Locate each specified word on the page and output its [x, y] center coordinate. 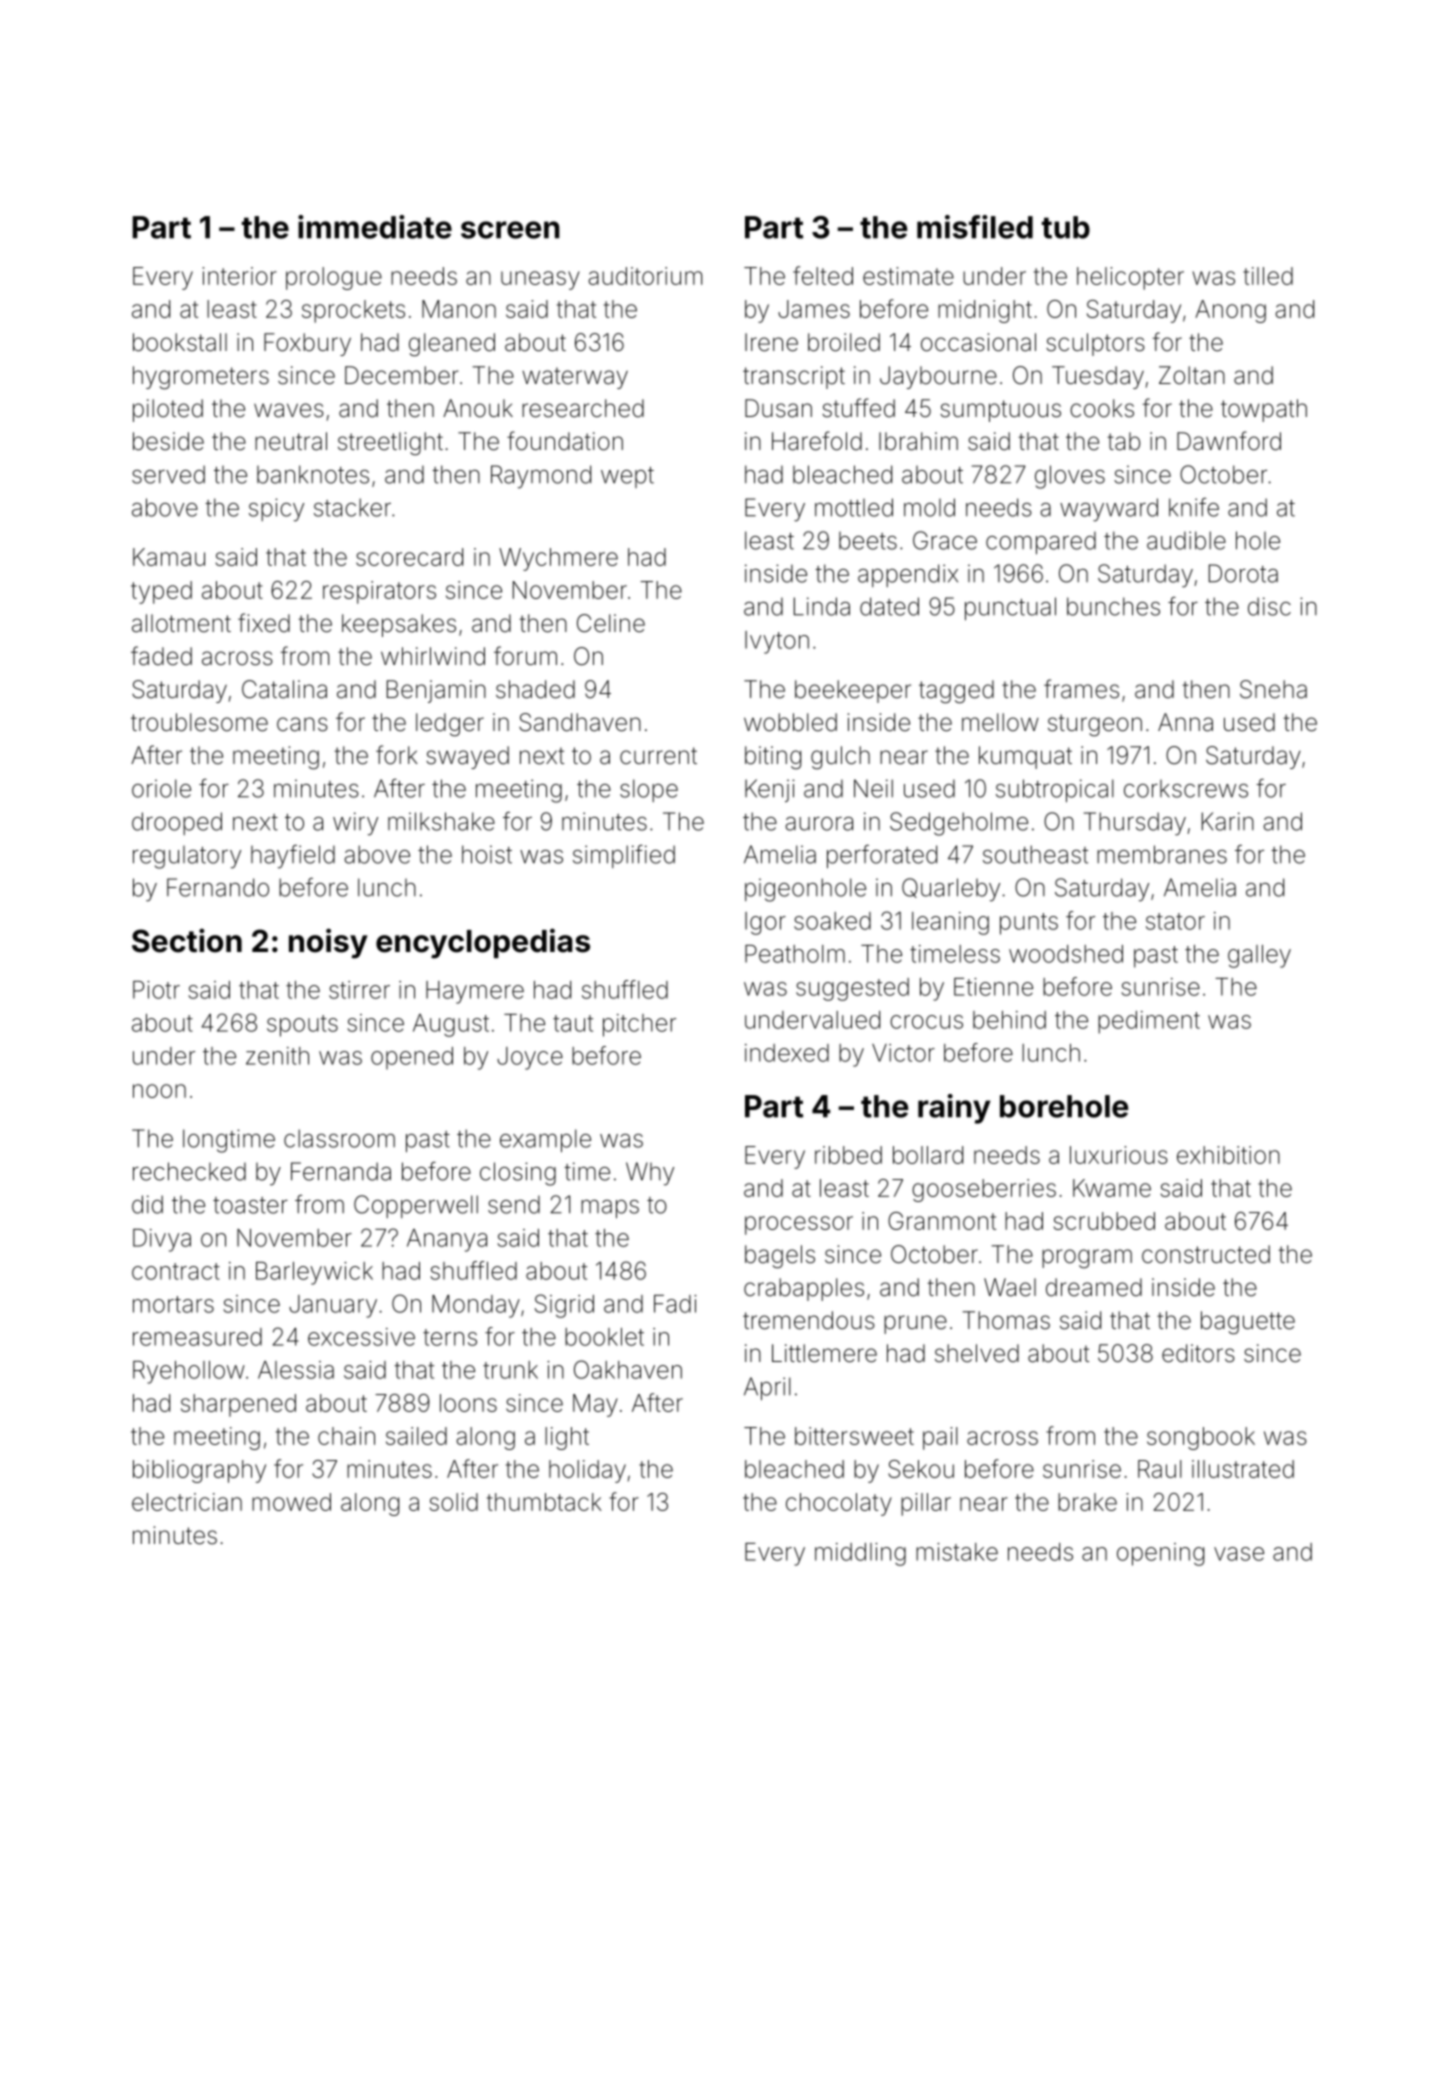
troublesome [199, 722]
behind [1009, 1020]
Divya [162, 1240]
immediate [375, 227]
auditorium [645, 276]
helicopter [1130, 278]
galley [1259, 956]
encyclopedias [483, 943]
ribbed [848, 1155]
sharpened [238, 1405]
